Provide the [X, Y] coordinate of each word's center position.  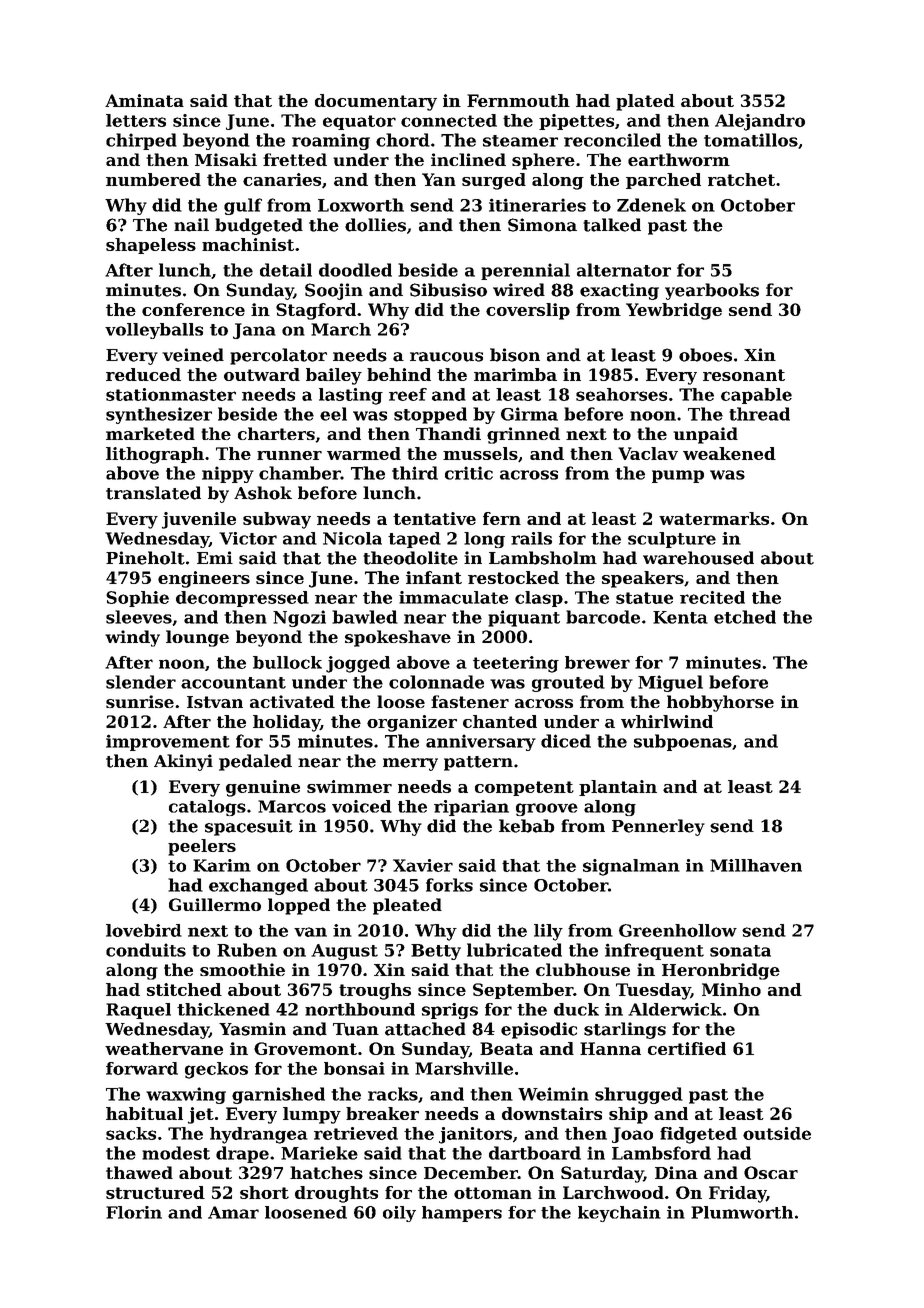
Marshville [464, 1068]
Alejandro [760, 122]
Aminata [144, 100]
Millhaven [756, 865]
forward [142, 1068]
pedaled [255, 762]
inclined [468, 159]
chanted [500, 721]
